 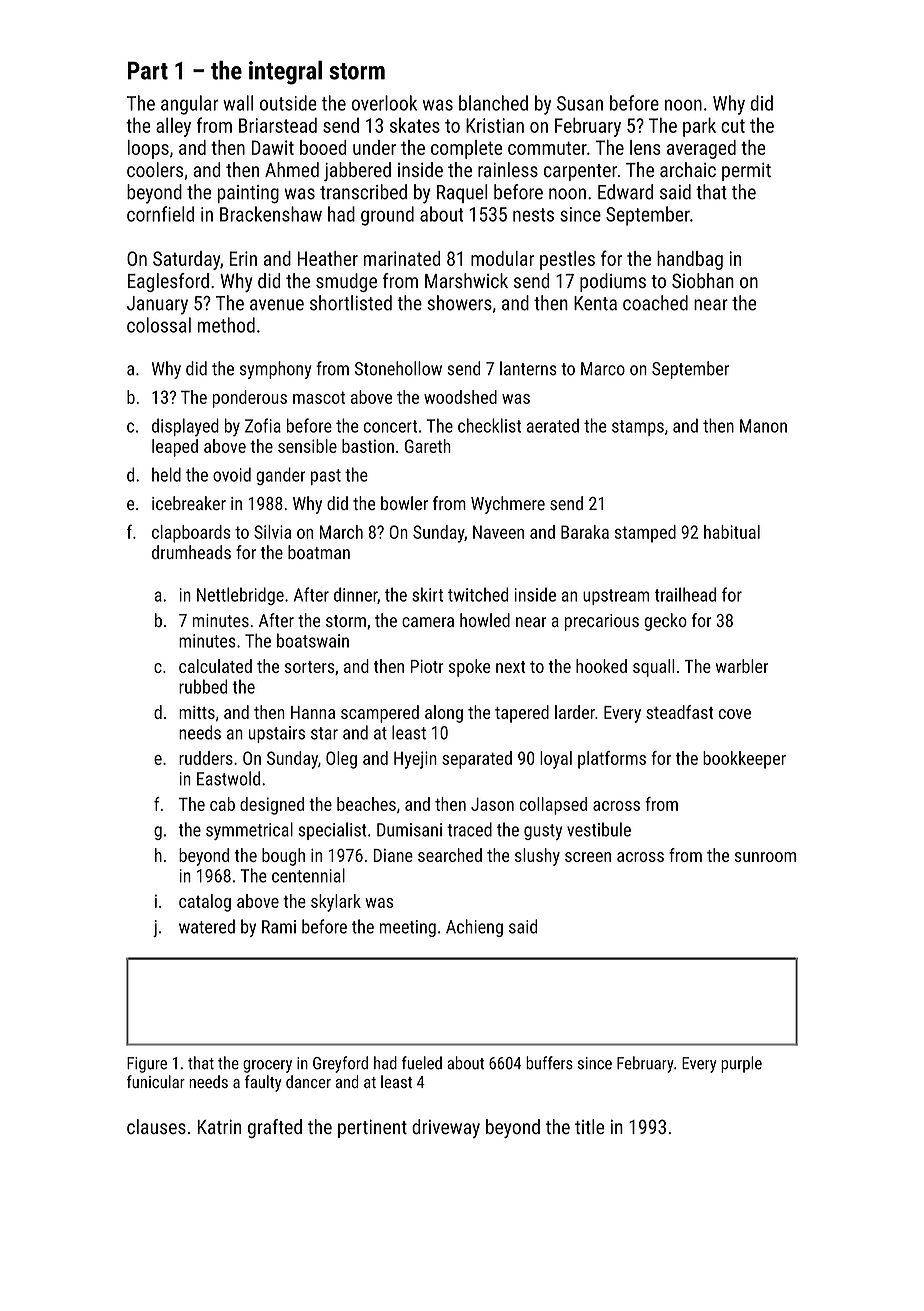 What do you see at coordinates (197, 712) in the image?
I see `mitts` at bounding box center [197, 712].
